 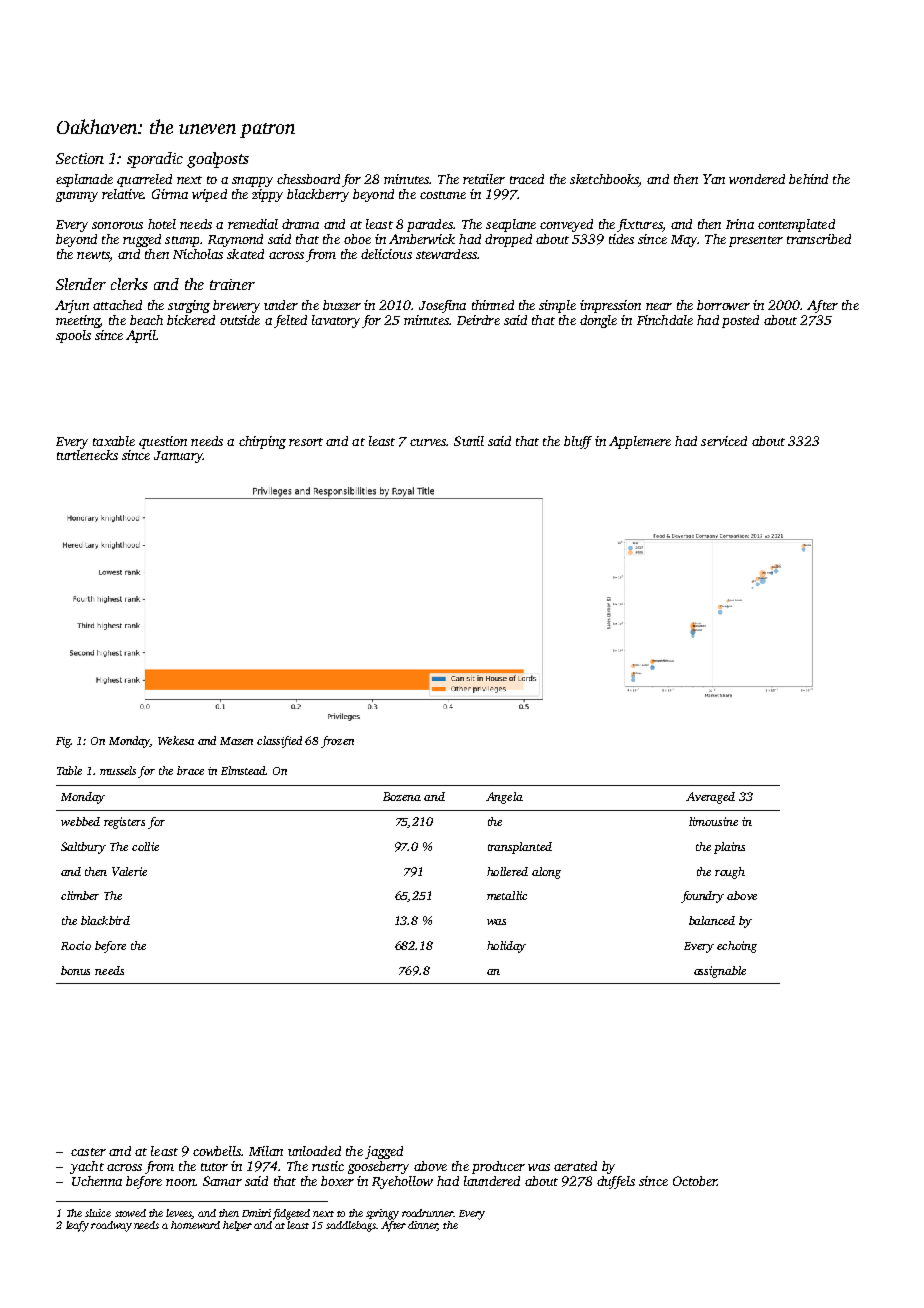 I want to click on registers, so click(x=124, y=823).
